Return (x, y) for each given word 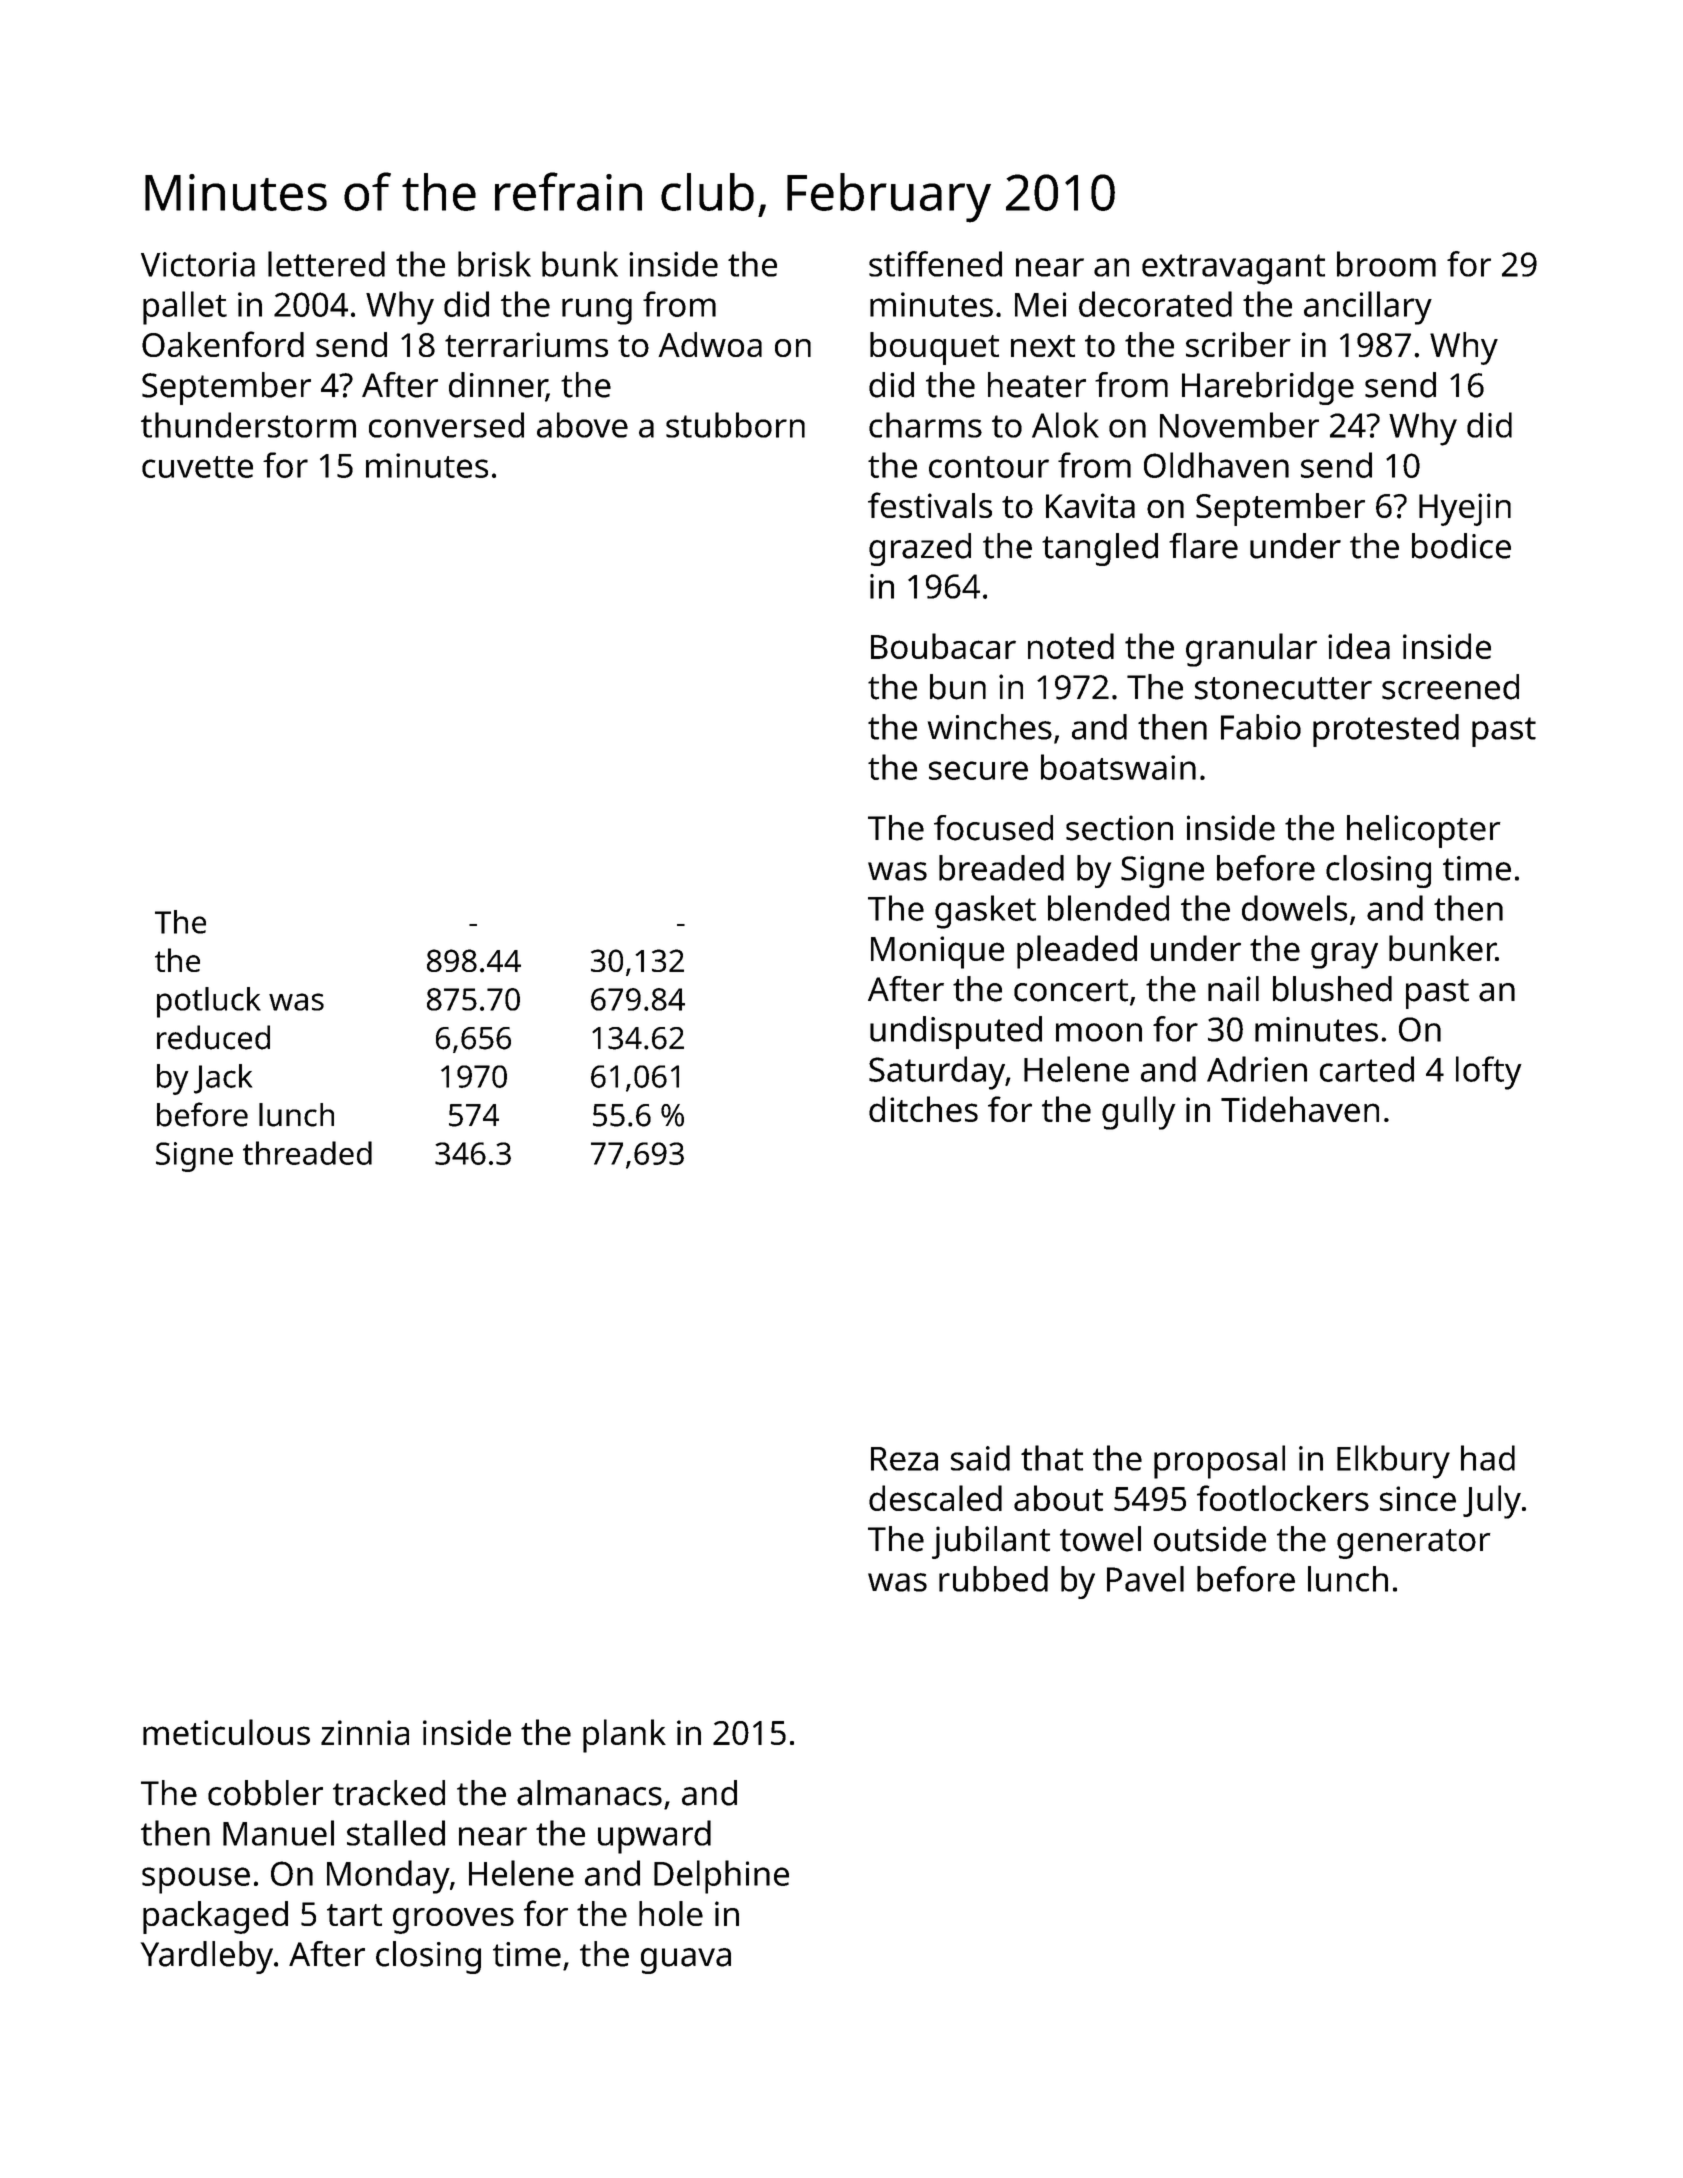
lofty (1489, 1073)
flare (1203, 546)
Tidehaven (1300, 1109)
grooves (453, 1921)
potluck (209, 1002)
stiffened (935, 264)
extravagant (1233, 269)
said (980, 1458)
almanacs (589, 1793)
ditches (923, 1109)
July (1492, 1502)
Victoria (198, 264)
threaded (307, 1153)
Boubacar (943, 646)
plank (624, 1736)
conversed (446, 425)
